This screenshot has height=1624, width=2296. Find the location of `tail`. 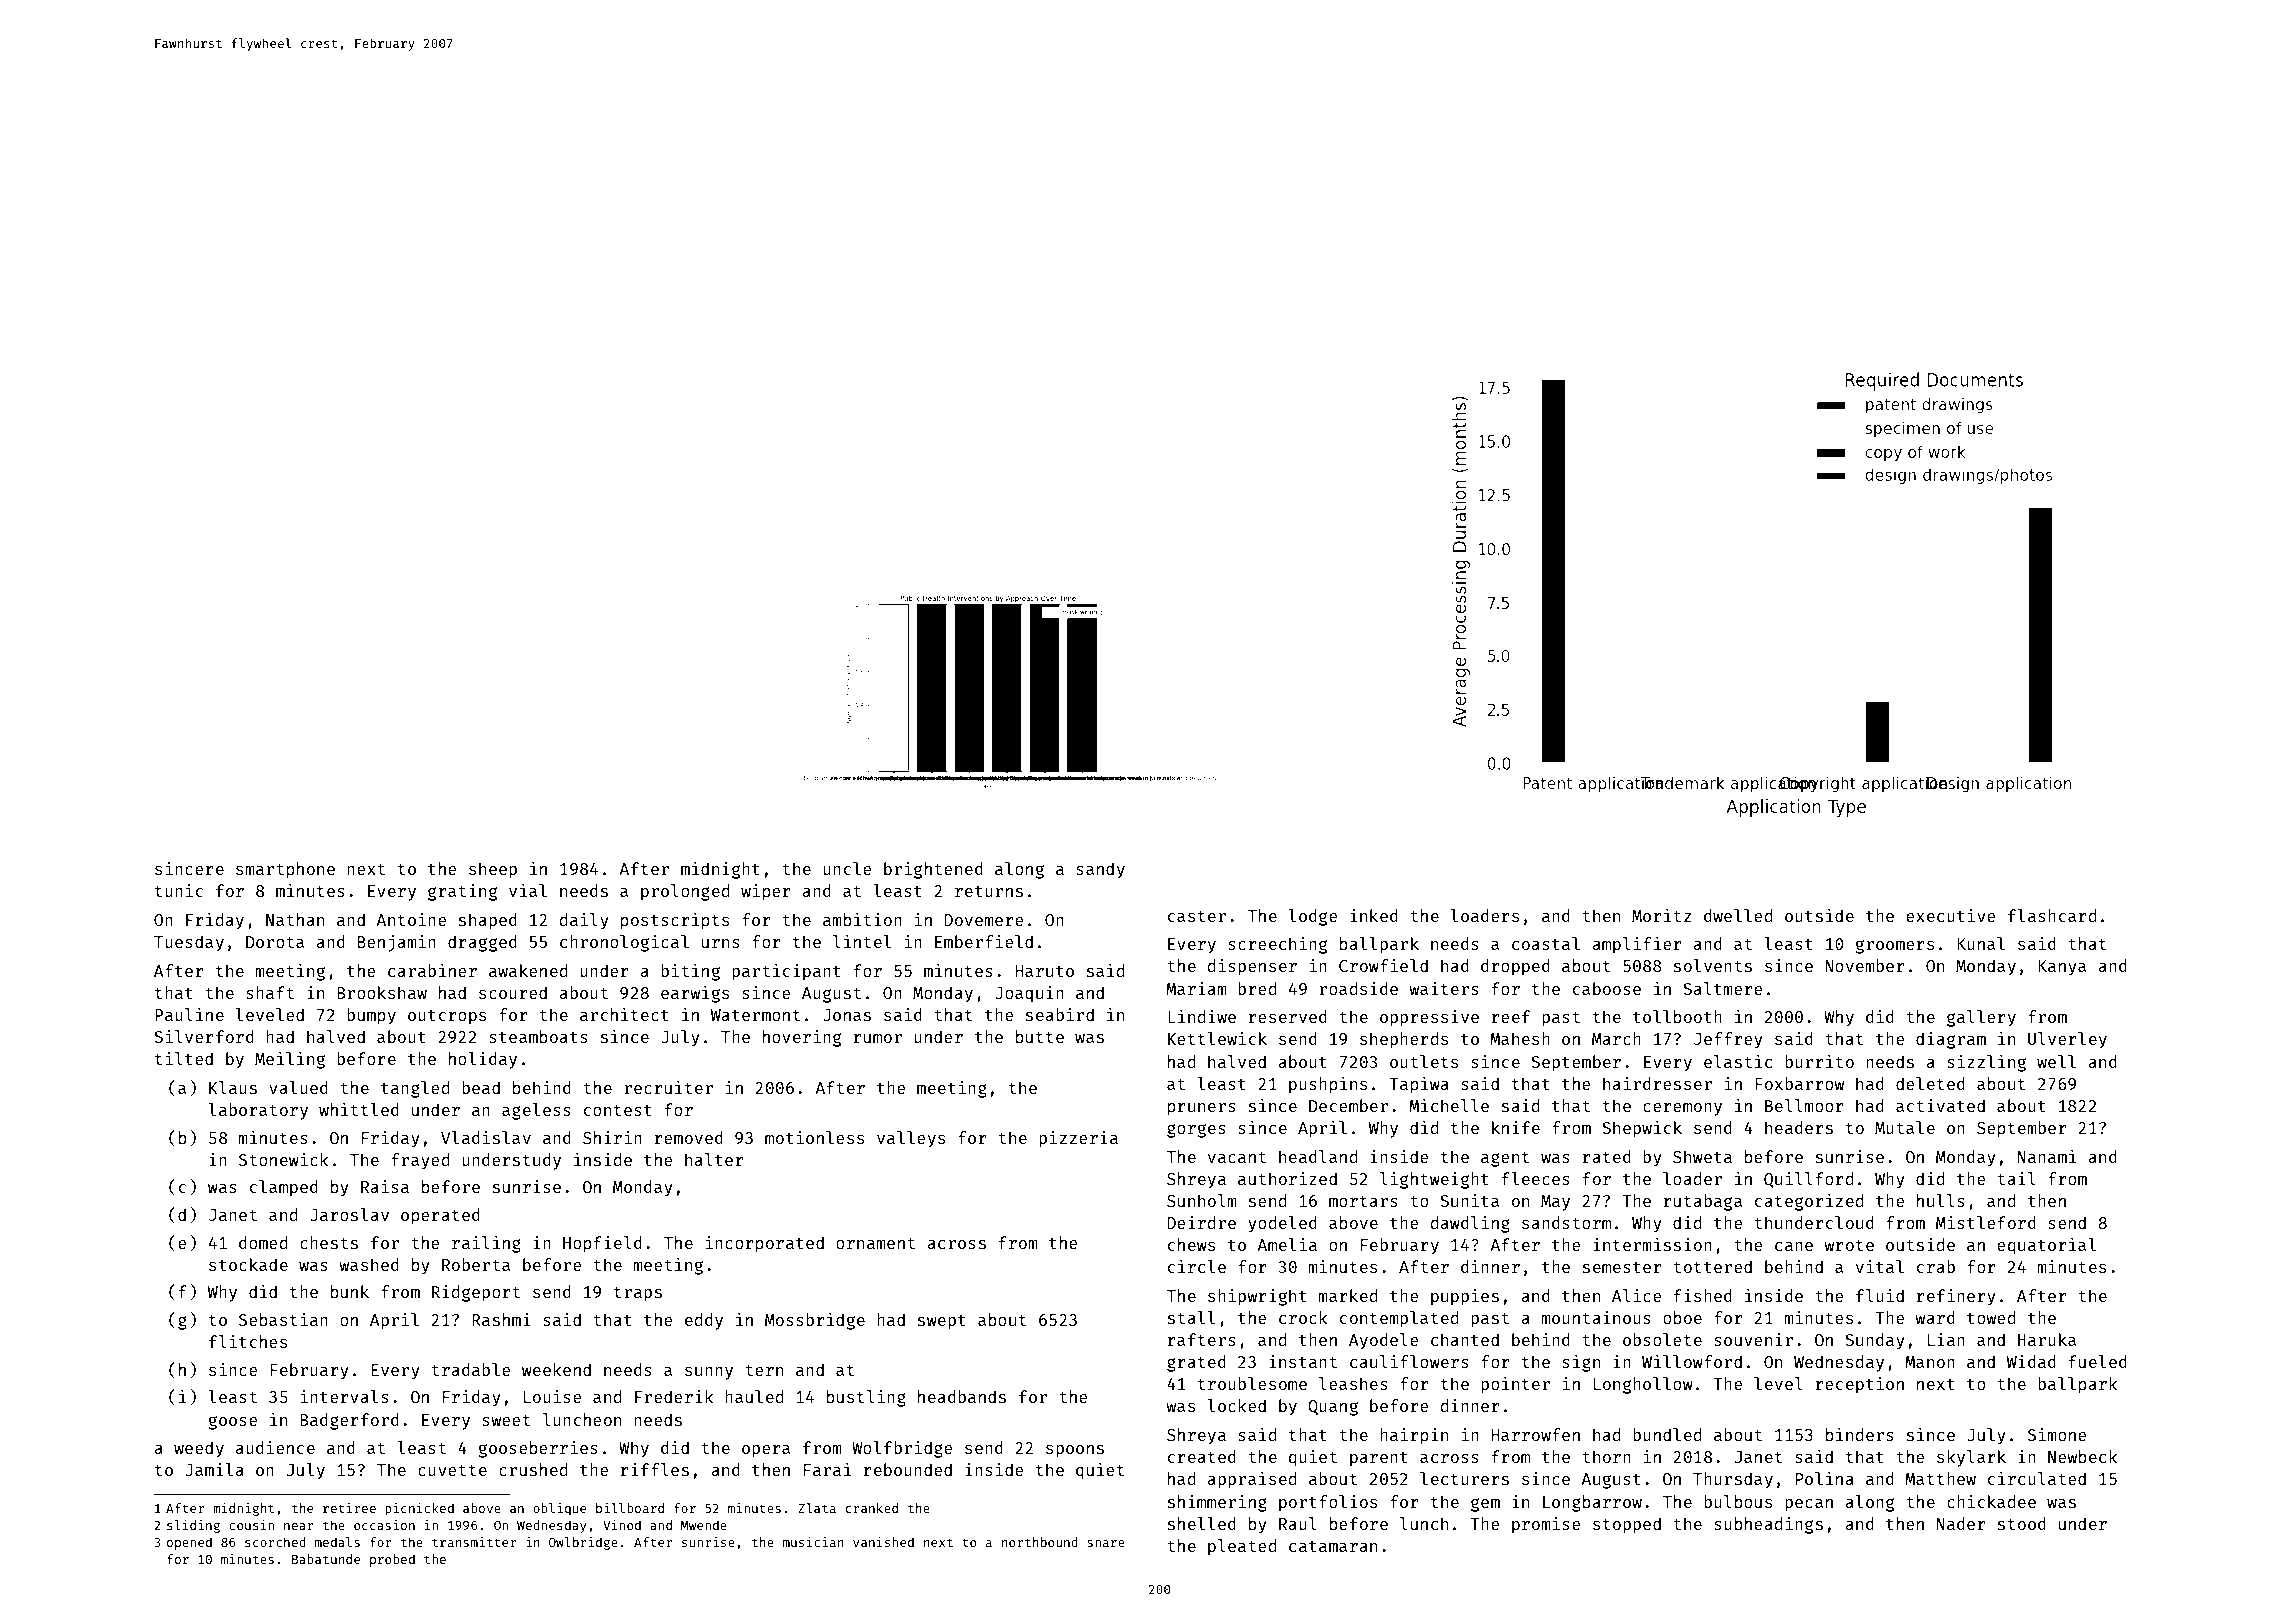

tail is located at coordinates (2016, 1178).
